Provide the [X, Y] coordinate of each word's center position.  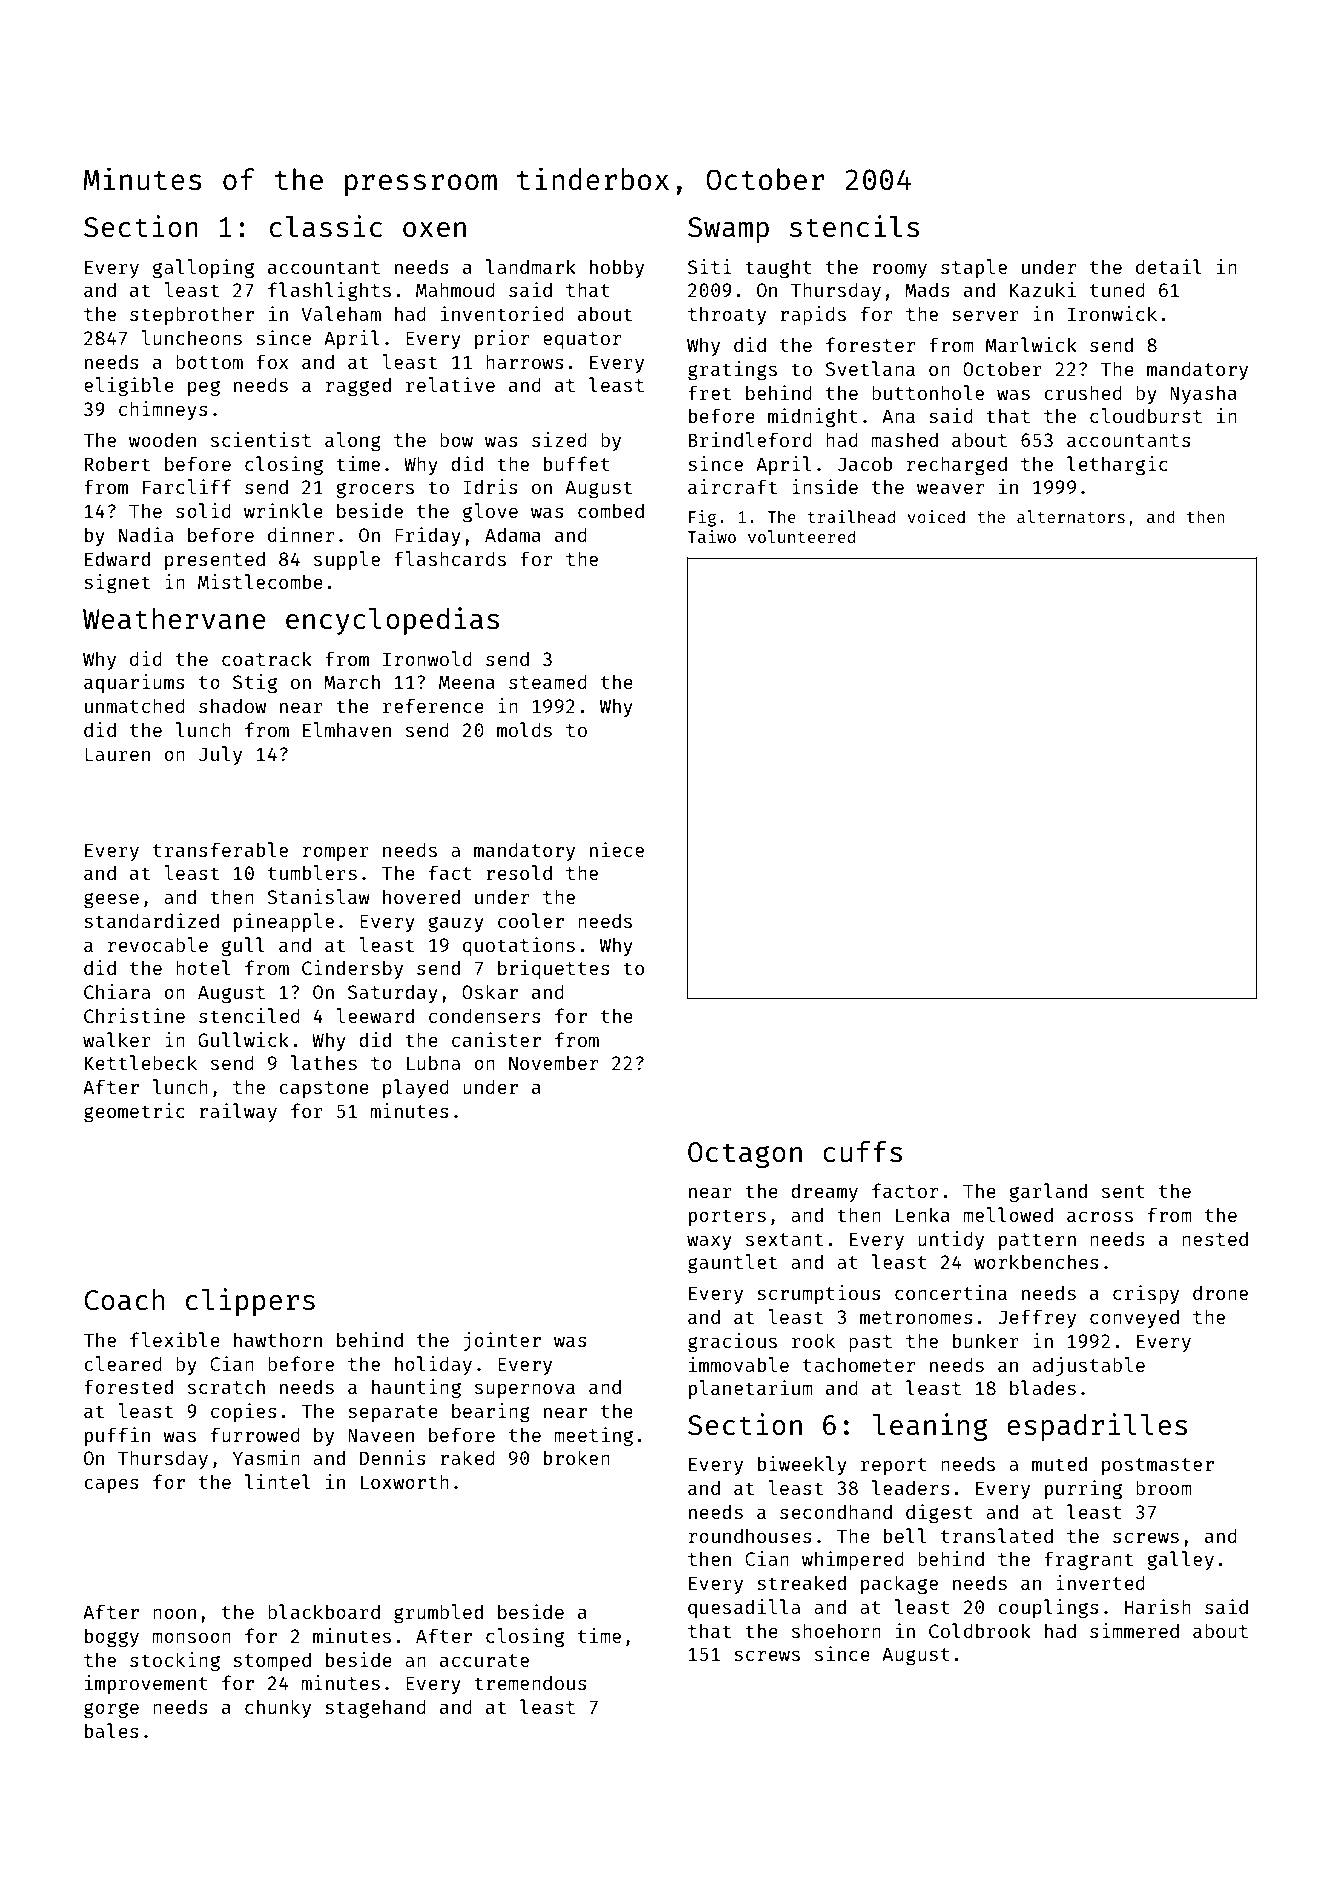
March [352, 681]
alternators [1071, 516]
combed [611, 510]
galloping [203, 268]
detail [1169, 266]
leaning [930, 1427]
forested [128, 1386]
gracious [732, 1342]
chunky [278, 1708]
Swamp [728, 230]
